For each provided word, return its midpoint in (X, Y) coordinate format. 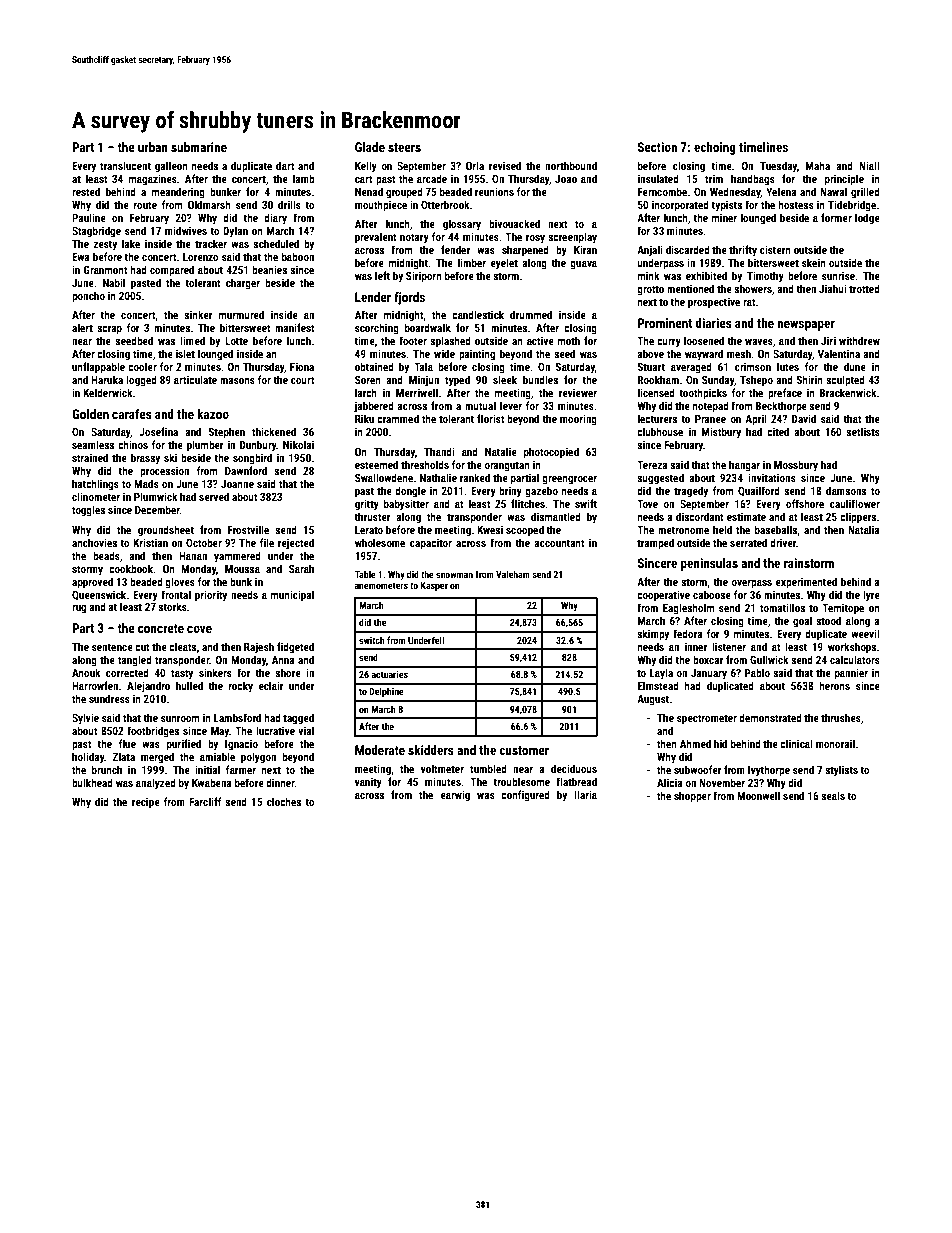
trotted (864, 288)
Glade (370, 147)
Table (365, 574)
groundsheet (166, 531)
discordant (700, 516)
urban (153, 147)
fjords (409, 298)
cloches (284, 801)
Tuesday (778, 167)
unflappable (98, 368)
